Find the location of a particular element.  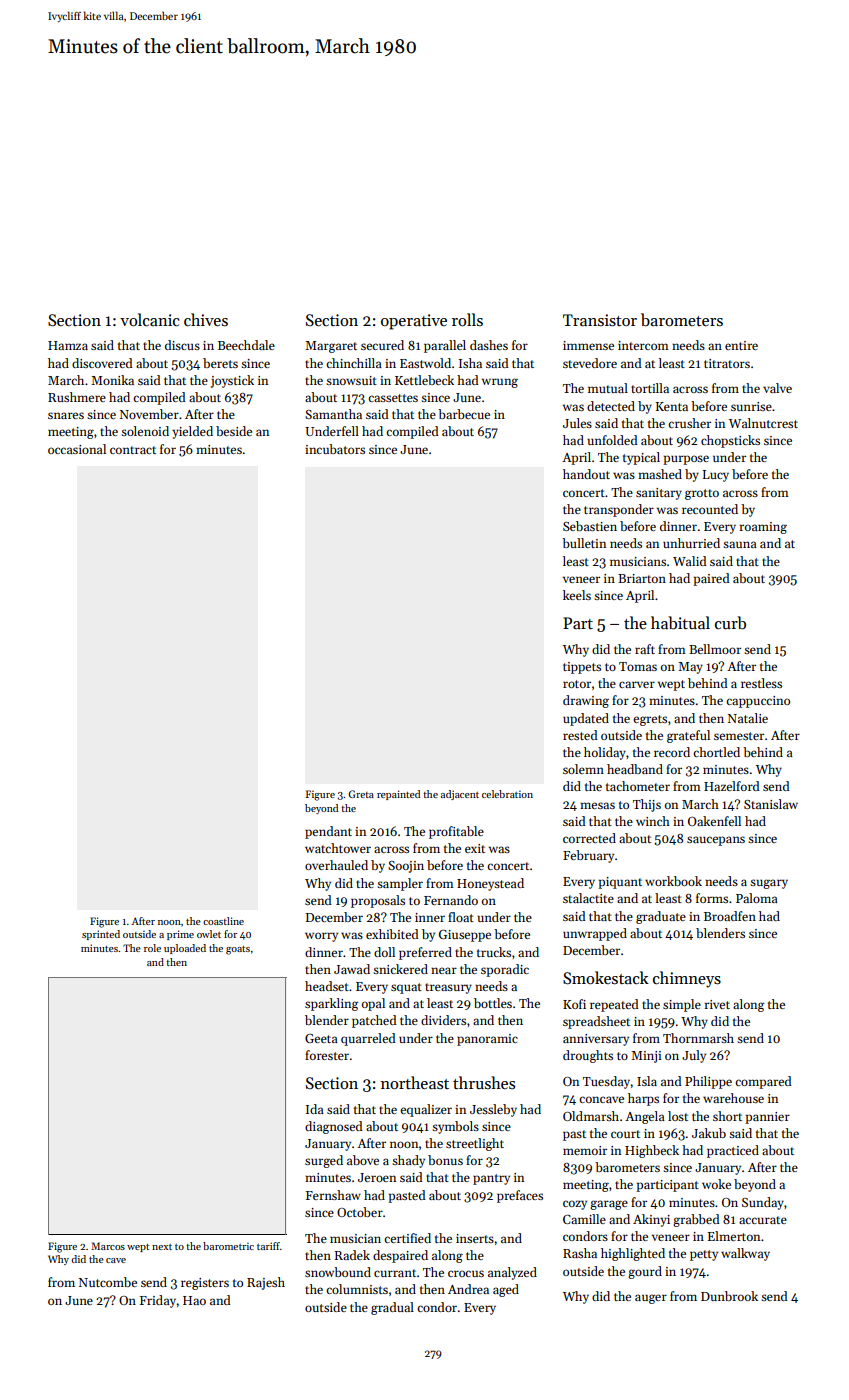

coastline is located at coordinates (223, 921).
